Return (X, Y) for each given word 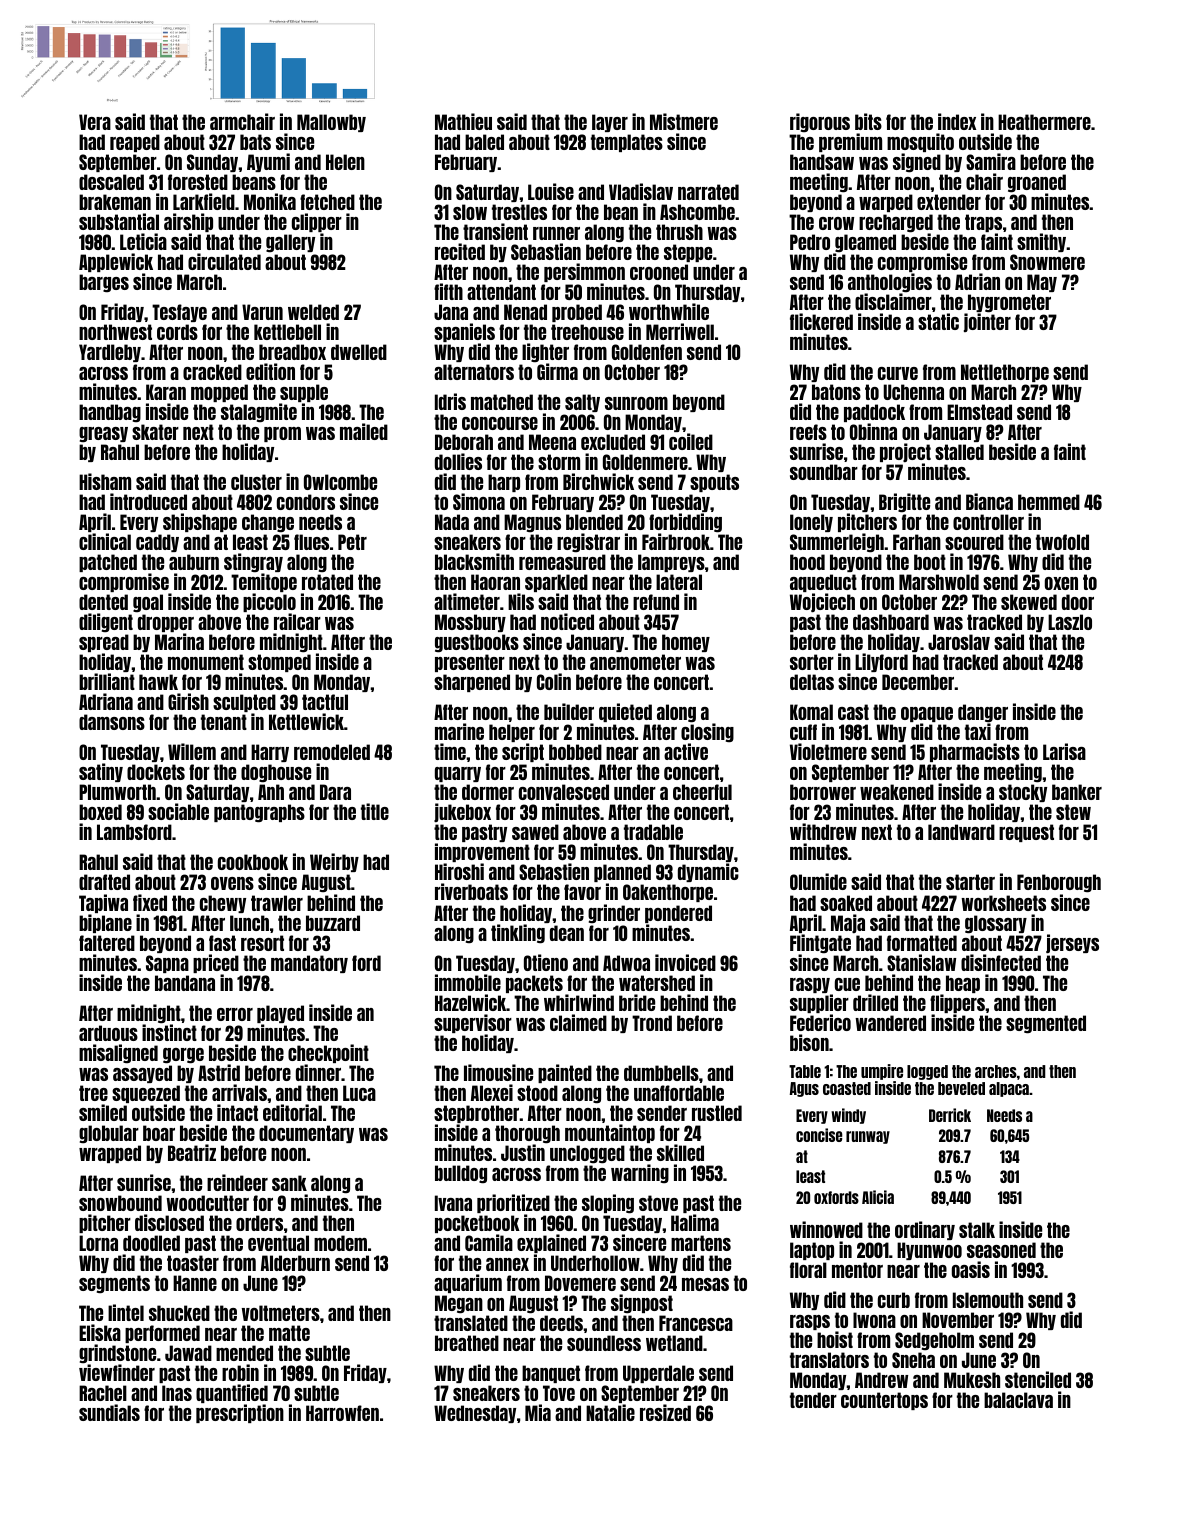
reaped (135, 143)
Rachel (103, 1393)
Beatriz (192, 1152)
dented (103, 602)
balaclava (1018, 1400)
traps (983, 223)
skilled (680, 1152)
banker (1077, 792)
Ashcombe (697, 212)
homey (686, 643)
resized (665, 1412)
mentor (857, 1270)
